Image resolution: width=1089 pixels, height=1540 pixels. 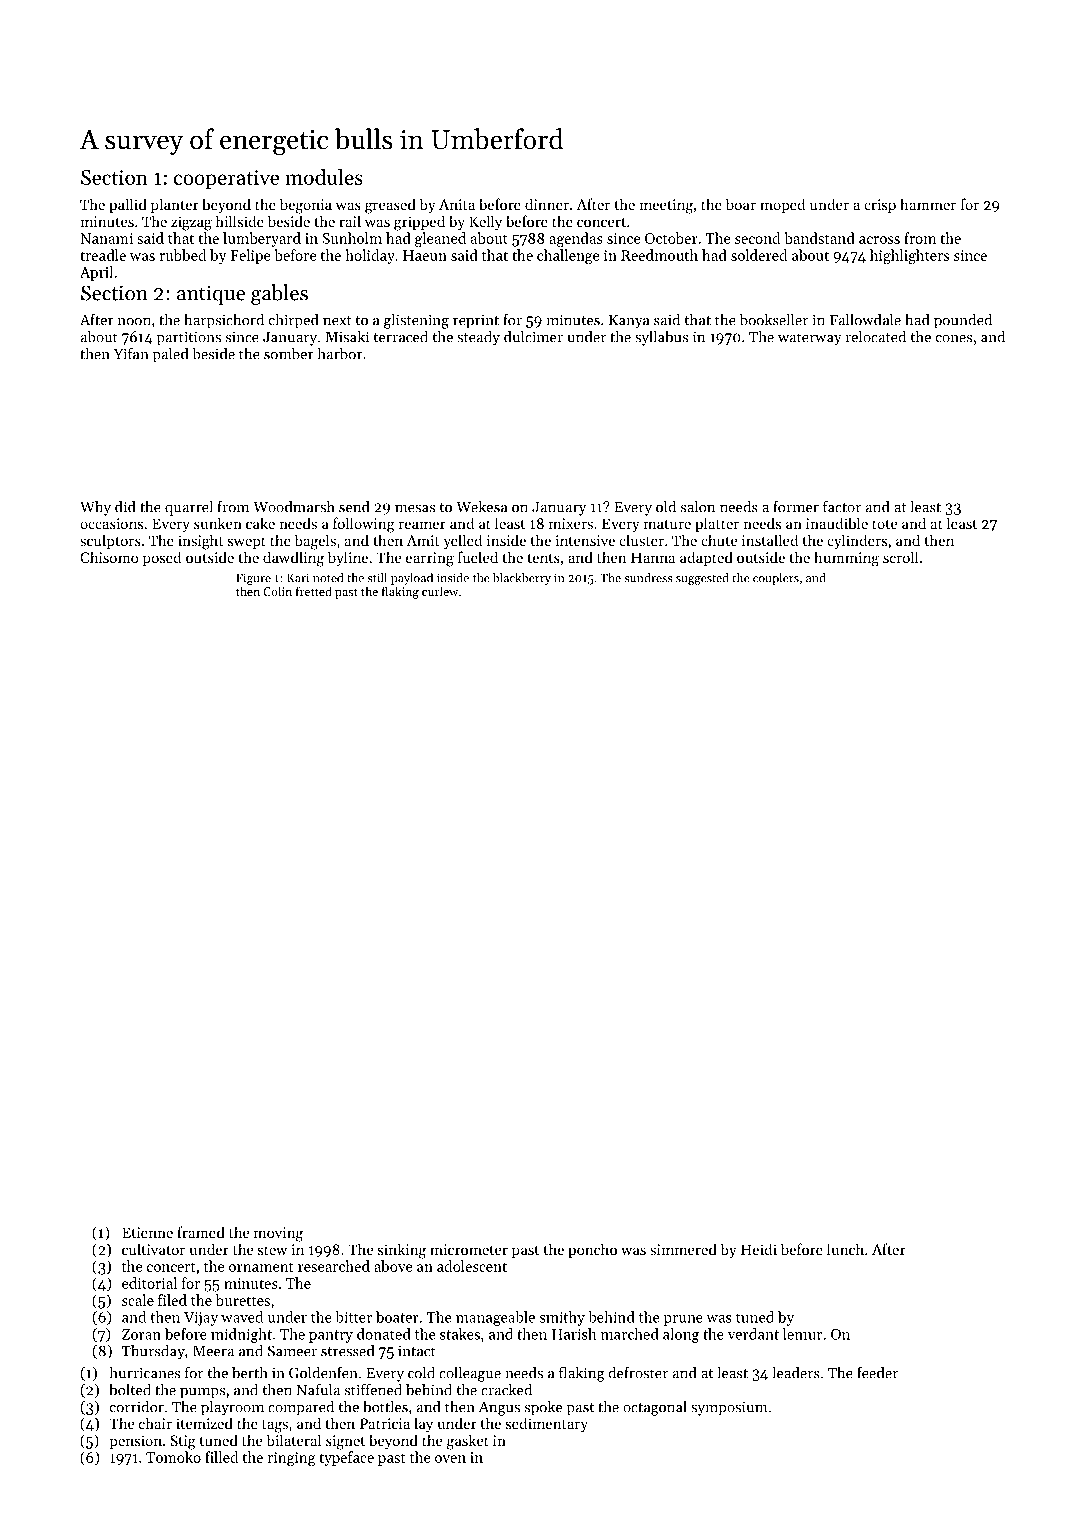 What do you see at coordinates (928, 204) in the screenshot?
I see `hammer` at bounding box center [928, 204].
